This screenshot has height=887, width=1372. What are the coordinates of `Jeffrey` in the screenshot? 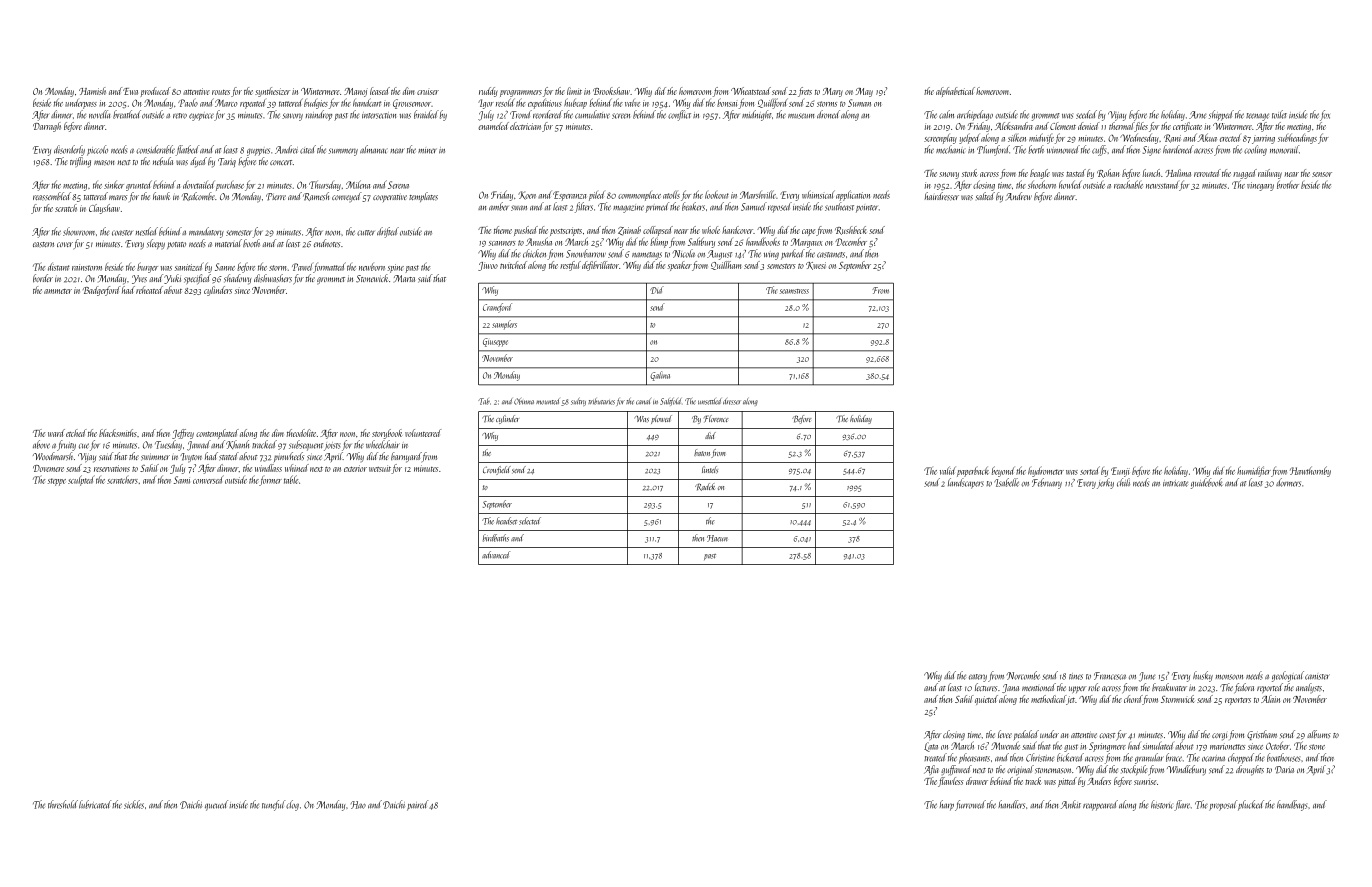 It's located at (183, 434).
